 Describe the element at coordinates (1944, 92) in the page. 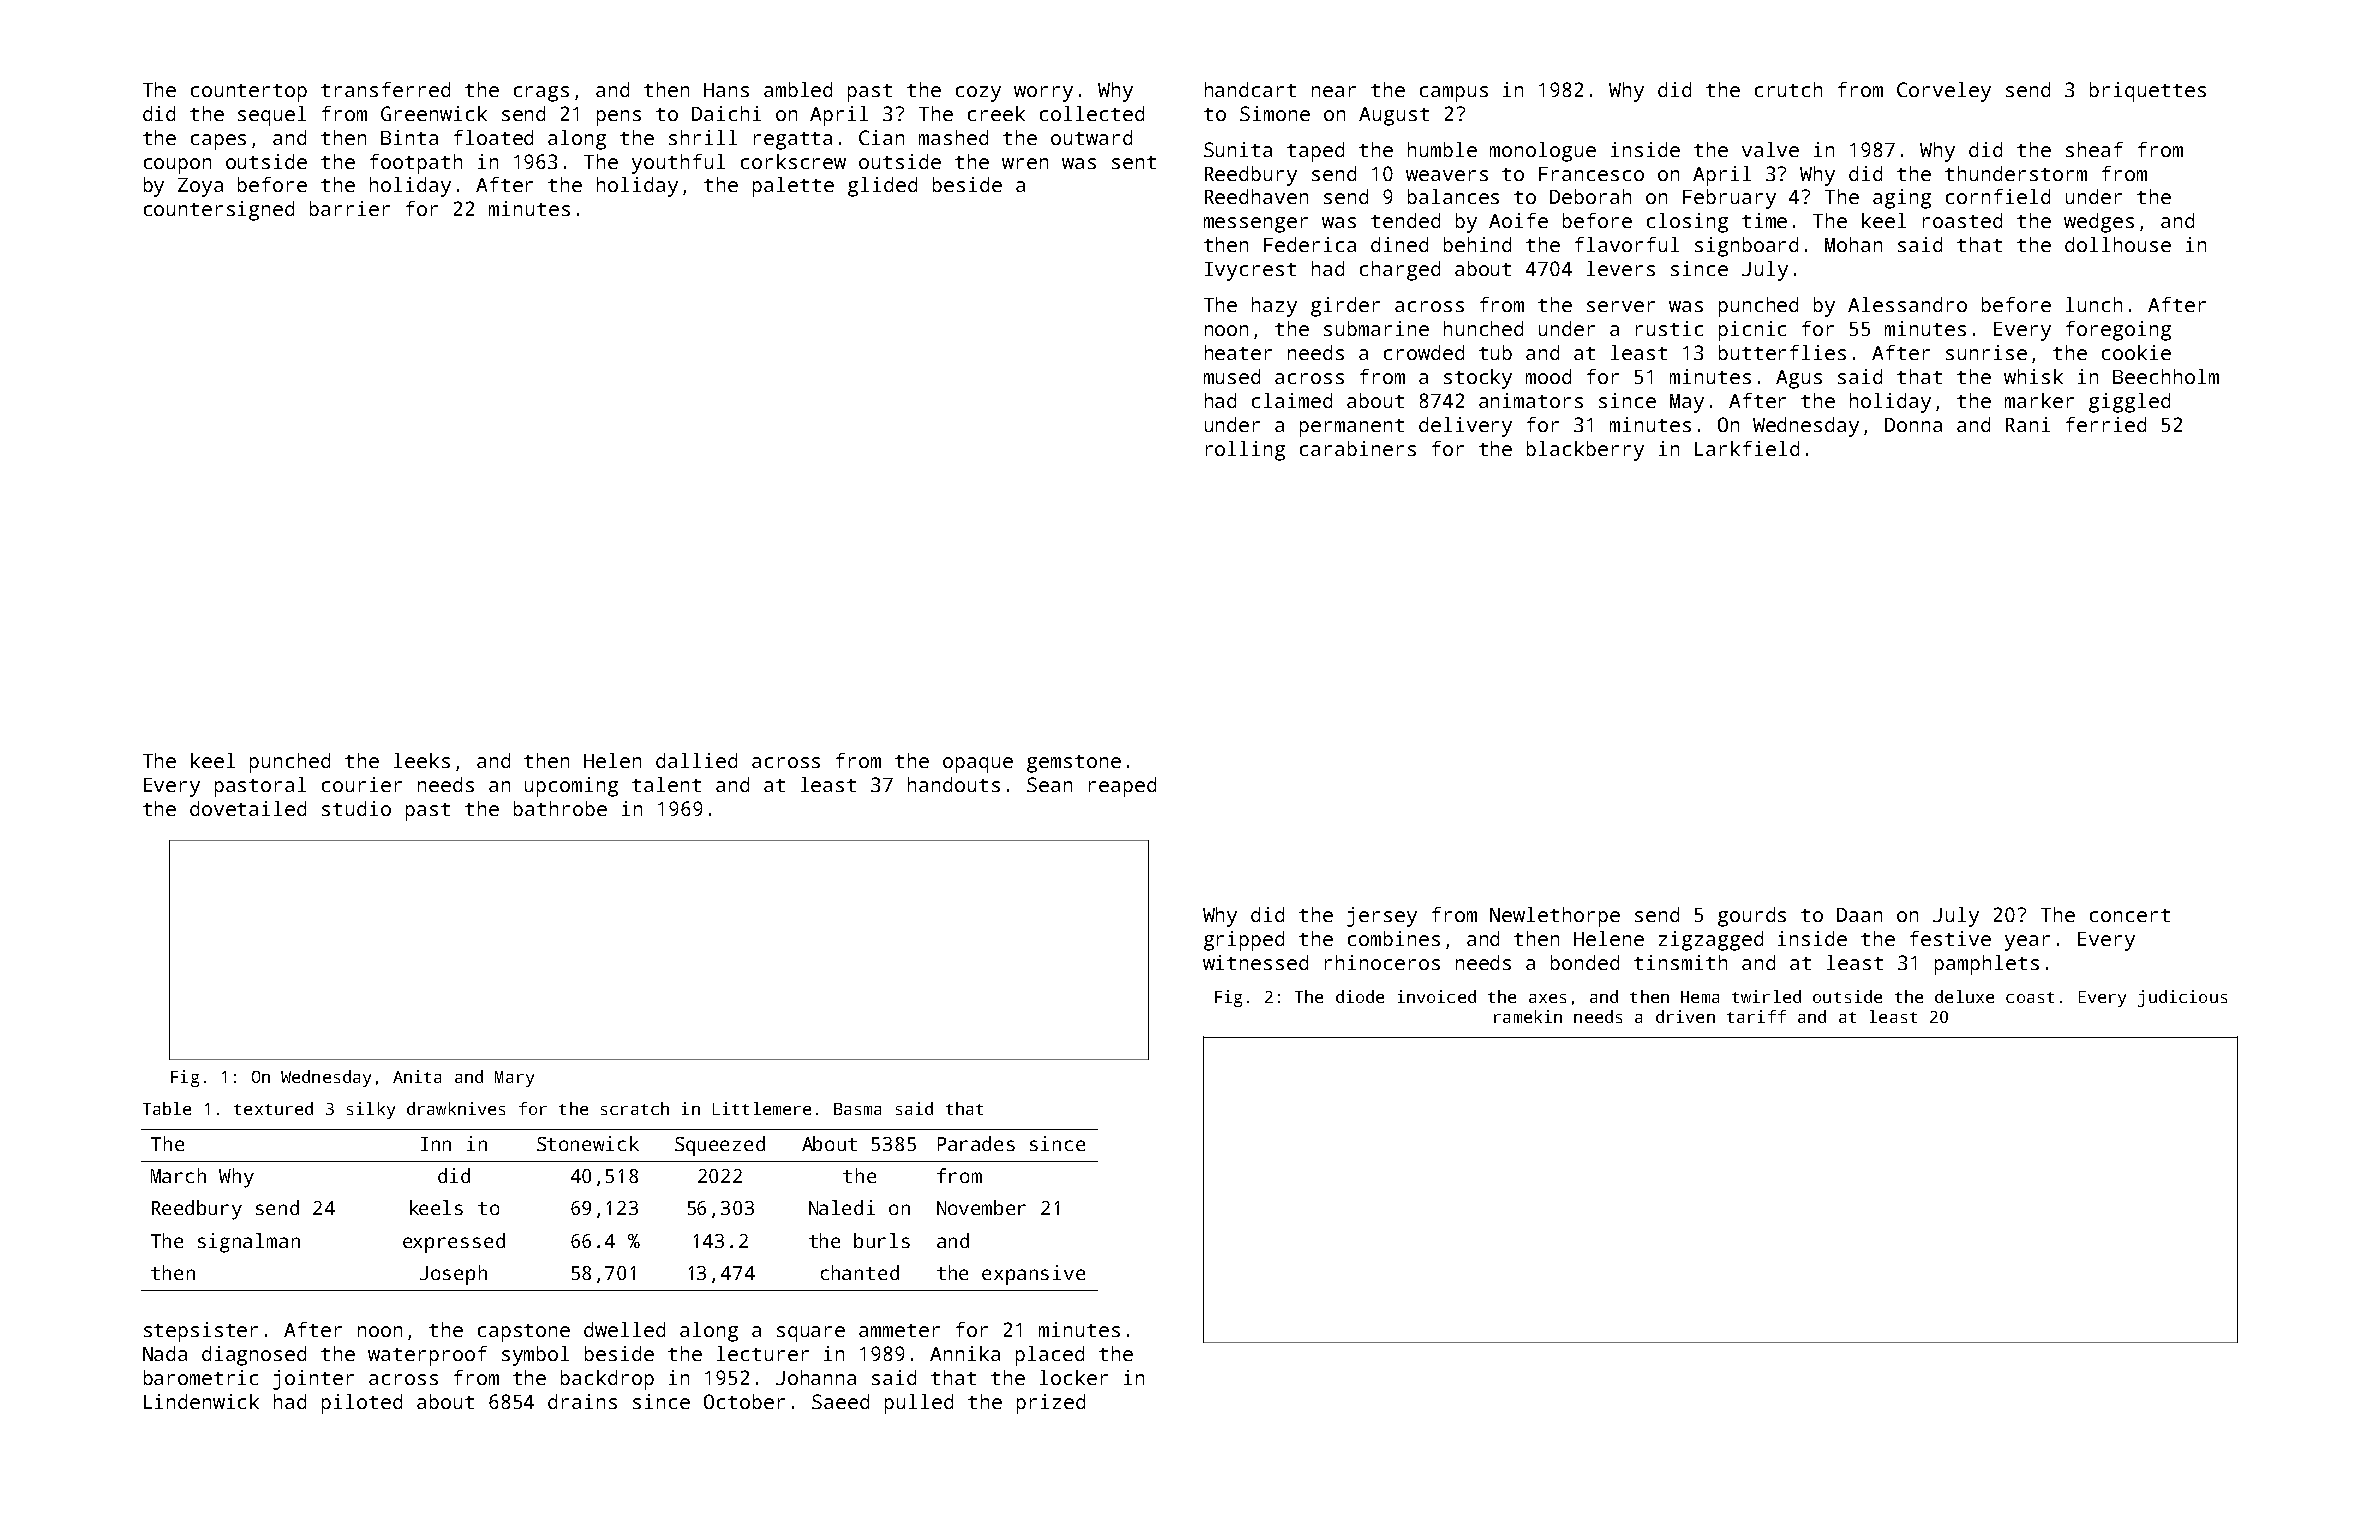

I see `Corveley` at that location.
